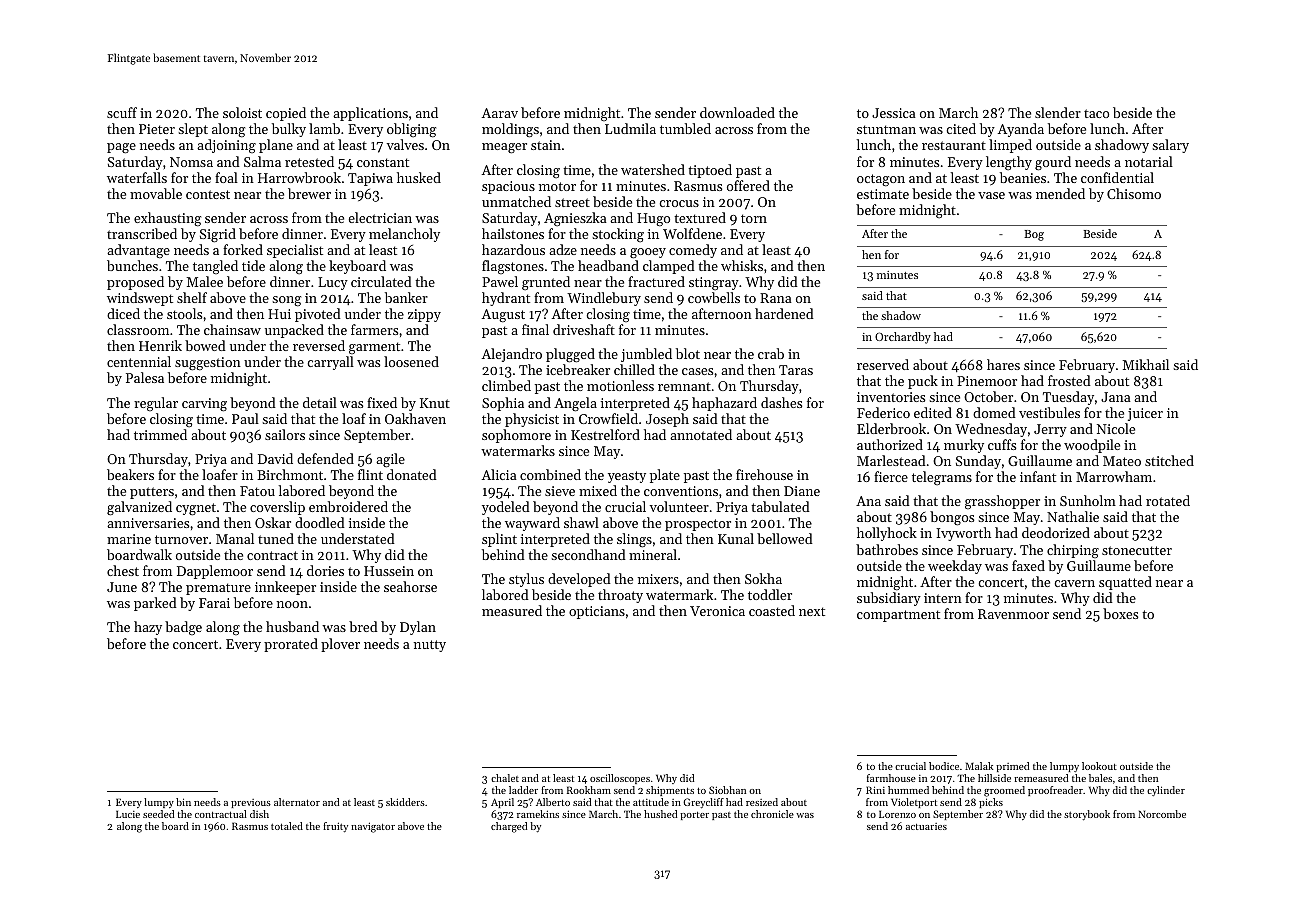  Describe the element at coordinates (1069, 380) in the image. I see `frosted` at that location.
